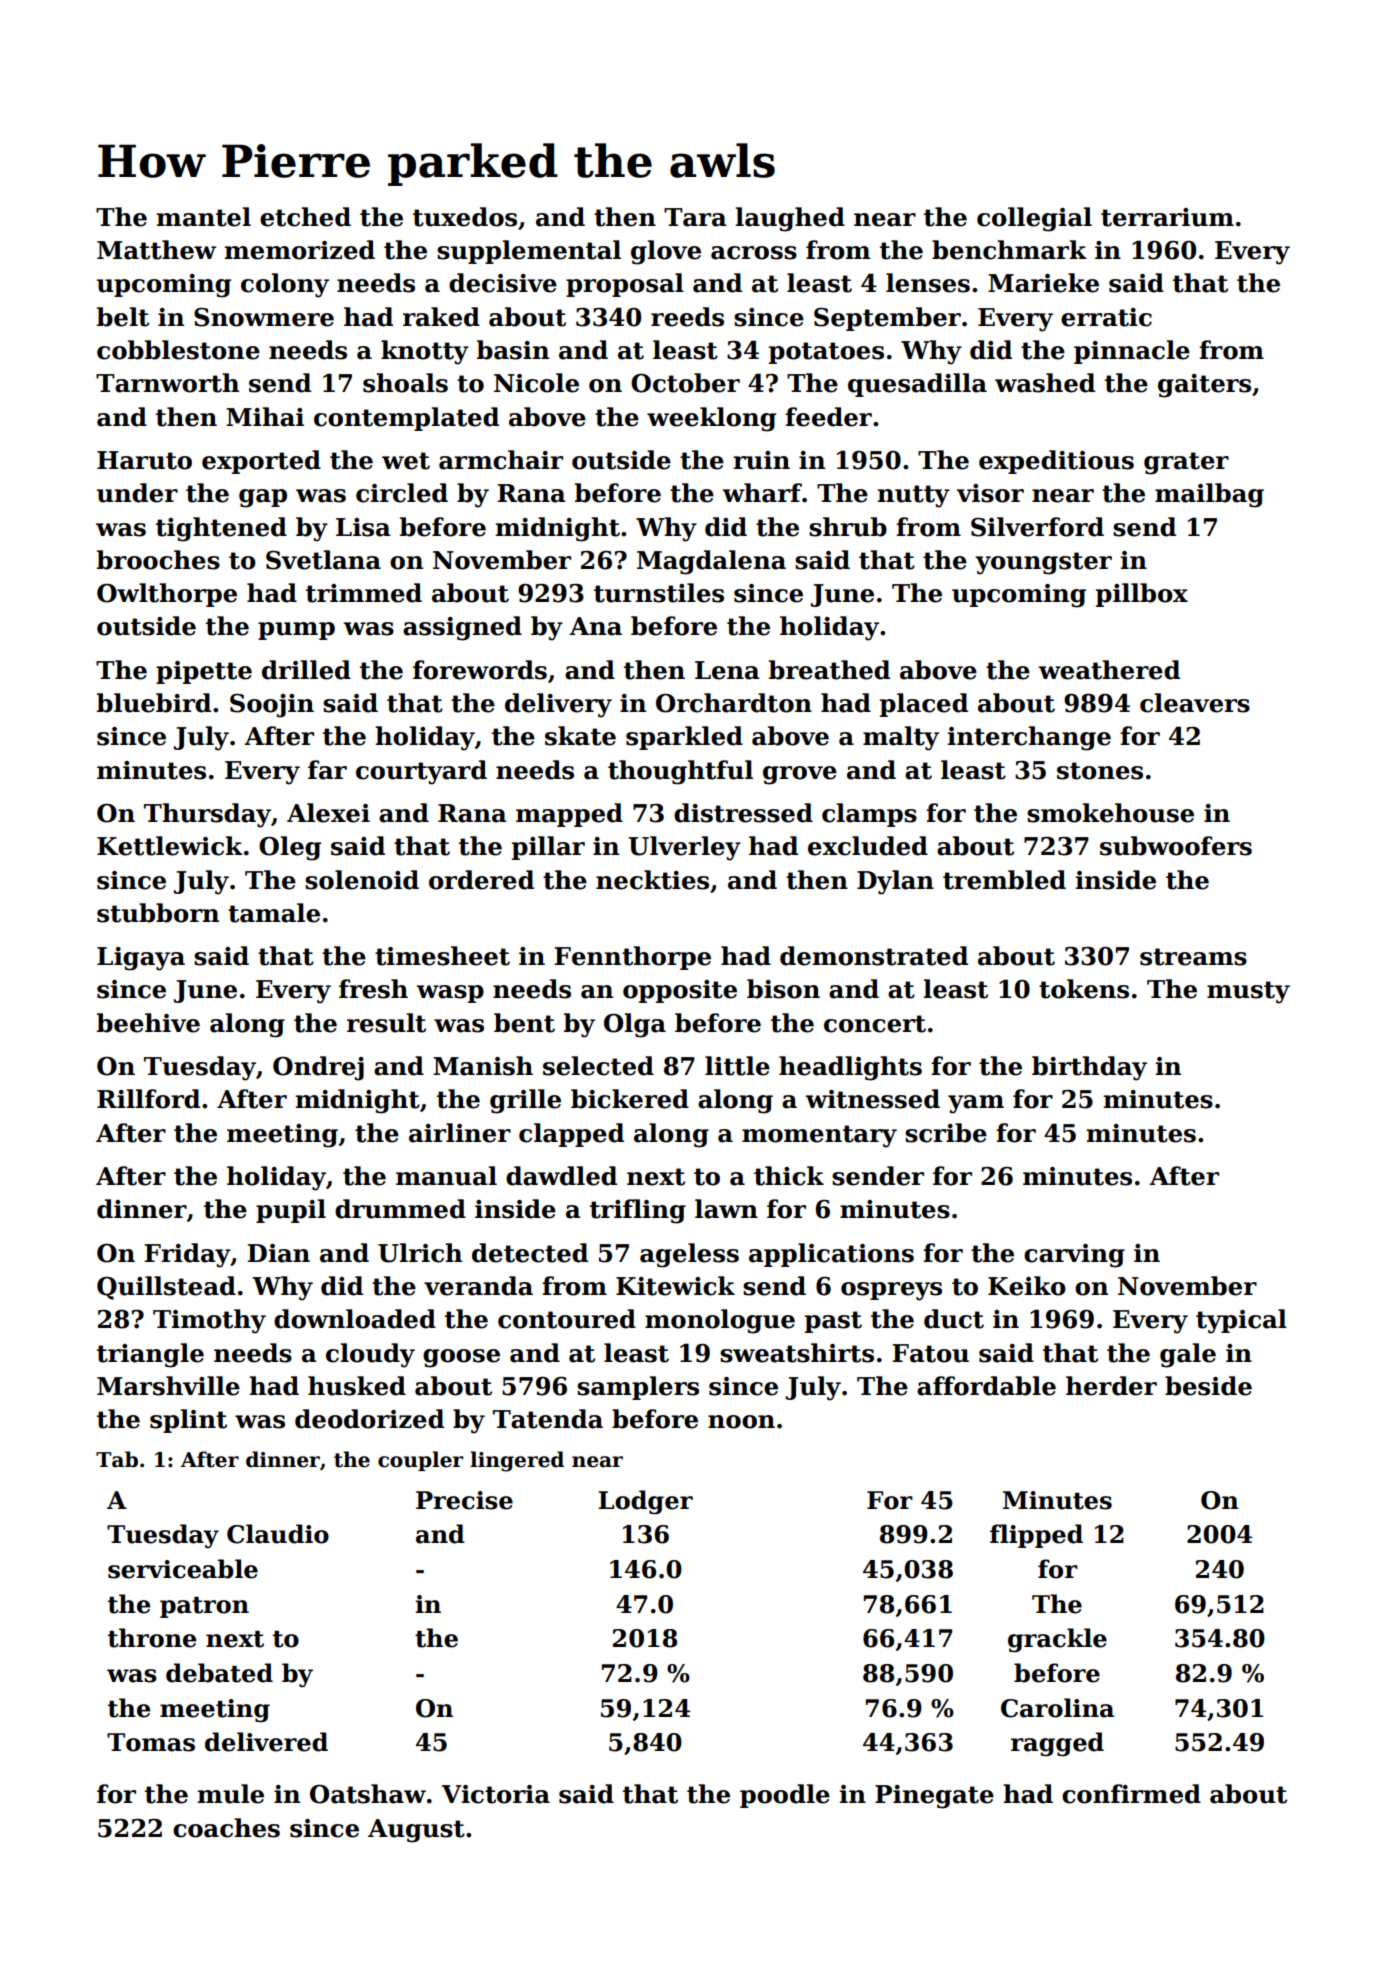 The image size is (1386, 1969). I want to click on forewords, so click(480, 670).
